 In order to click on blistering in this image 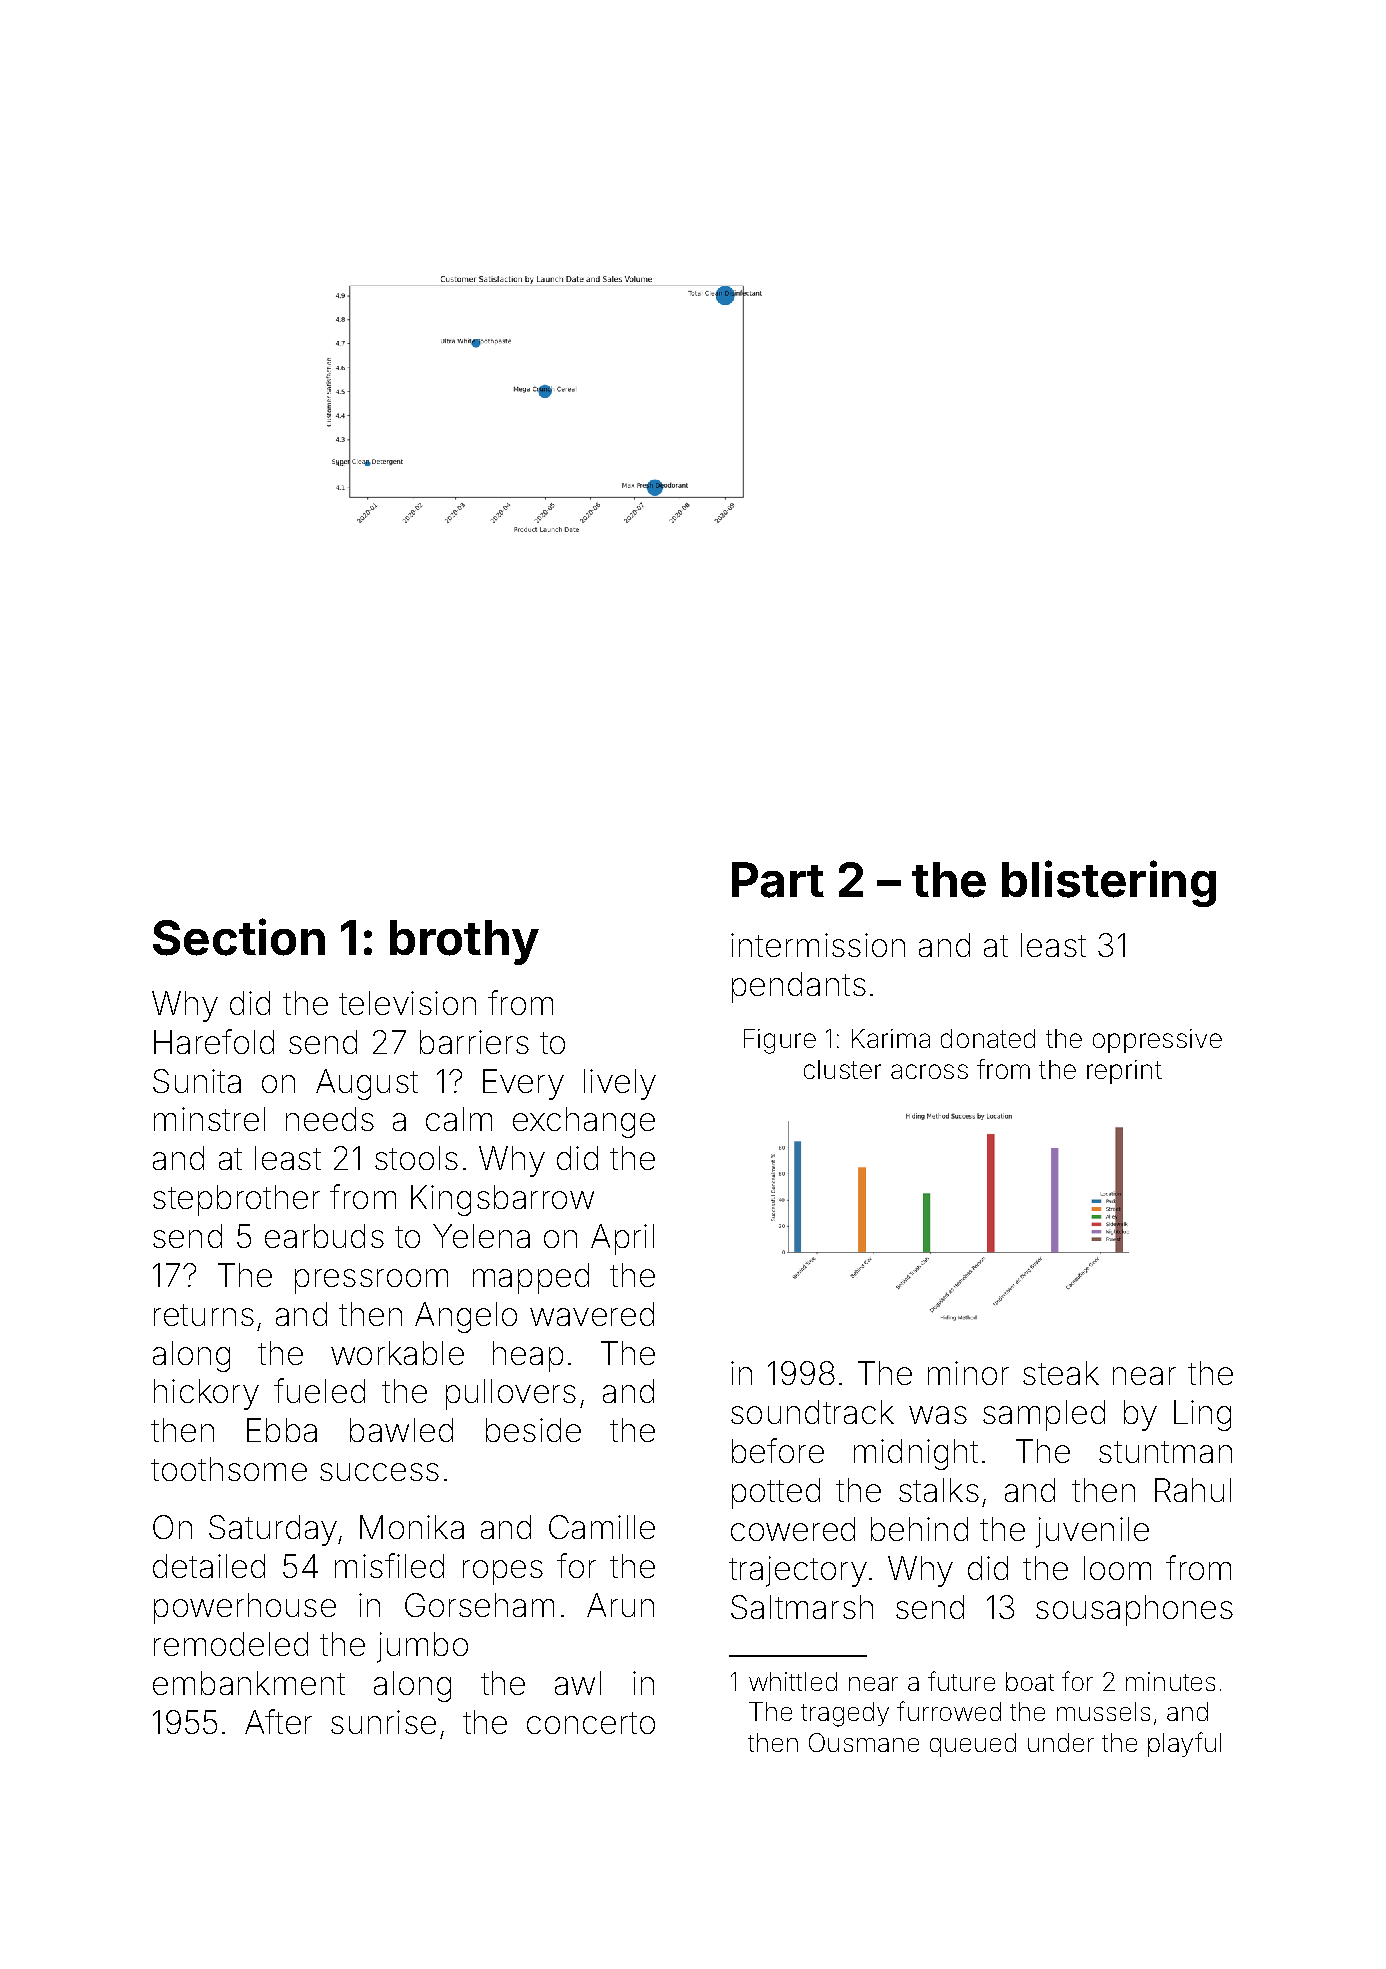, I will do `click(1109, 883)`.
